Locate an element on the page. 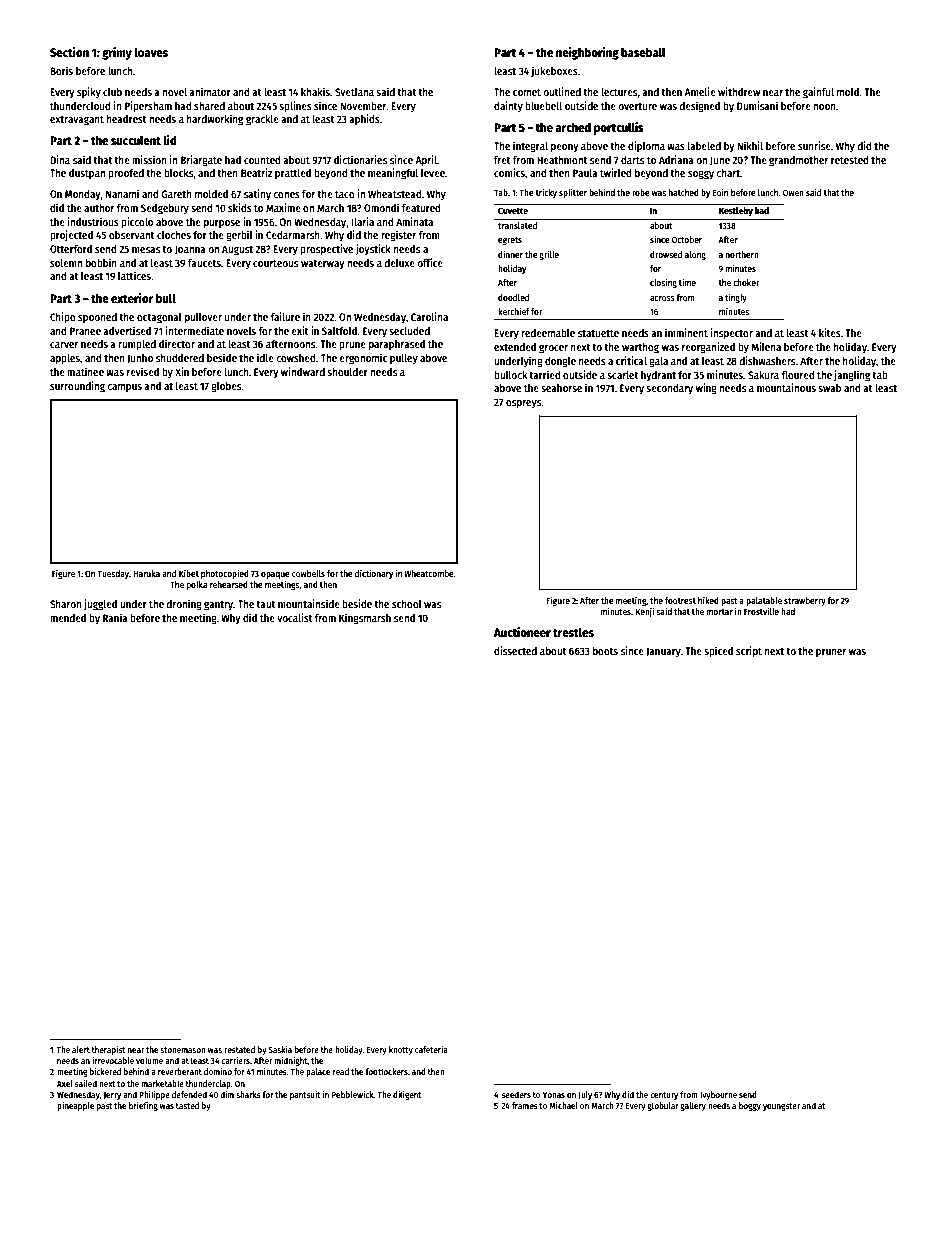  gainful is located at coordinates (818, 93).
